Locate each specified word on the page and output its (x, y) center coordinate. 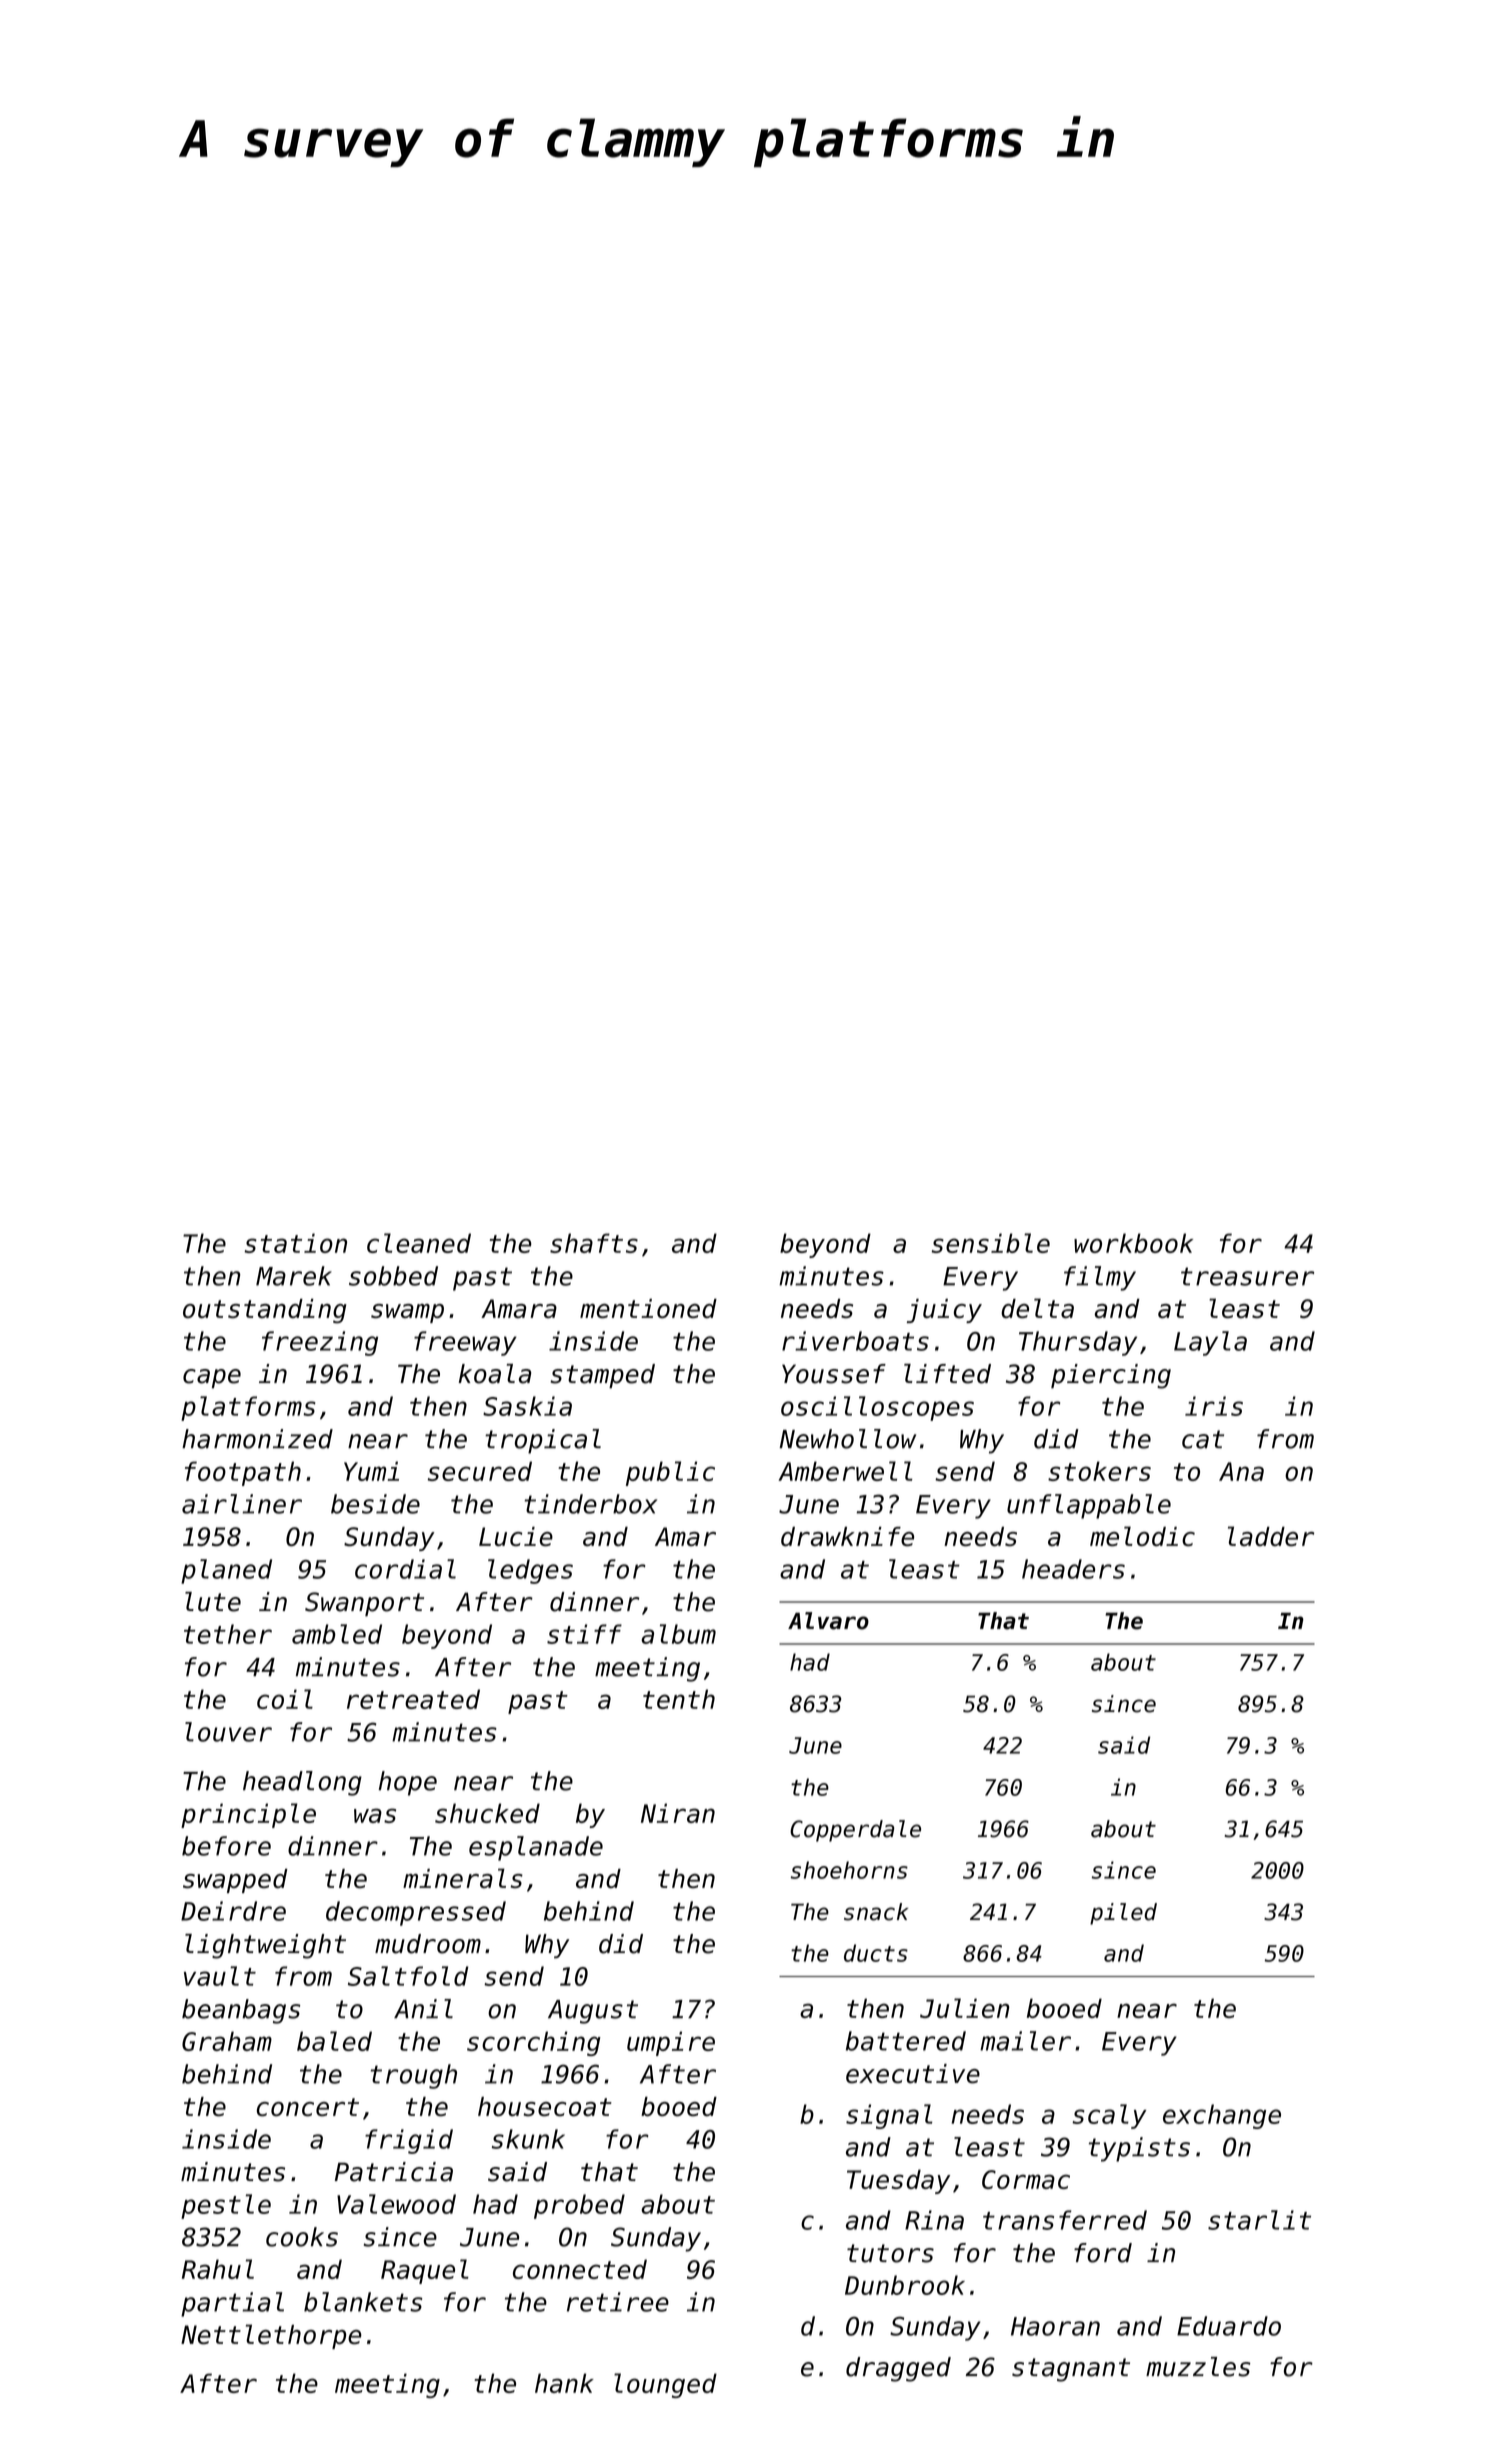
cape (212, 1379)
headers (1073, 1569)
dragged (898, 2369)
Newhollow (848, 1439)
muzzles (1198, 2367)
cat (1203, 1439)
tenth (679, 1699)
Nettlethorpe (271, 2336)
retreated (413, 1699)
